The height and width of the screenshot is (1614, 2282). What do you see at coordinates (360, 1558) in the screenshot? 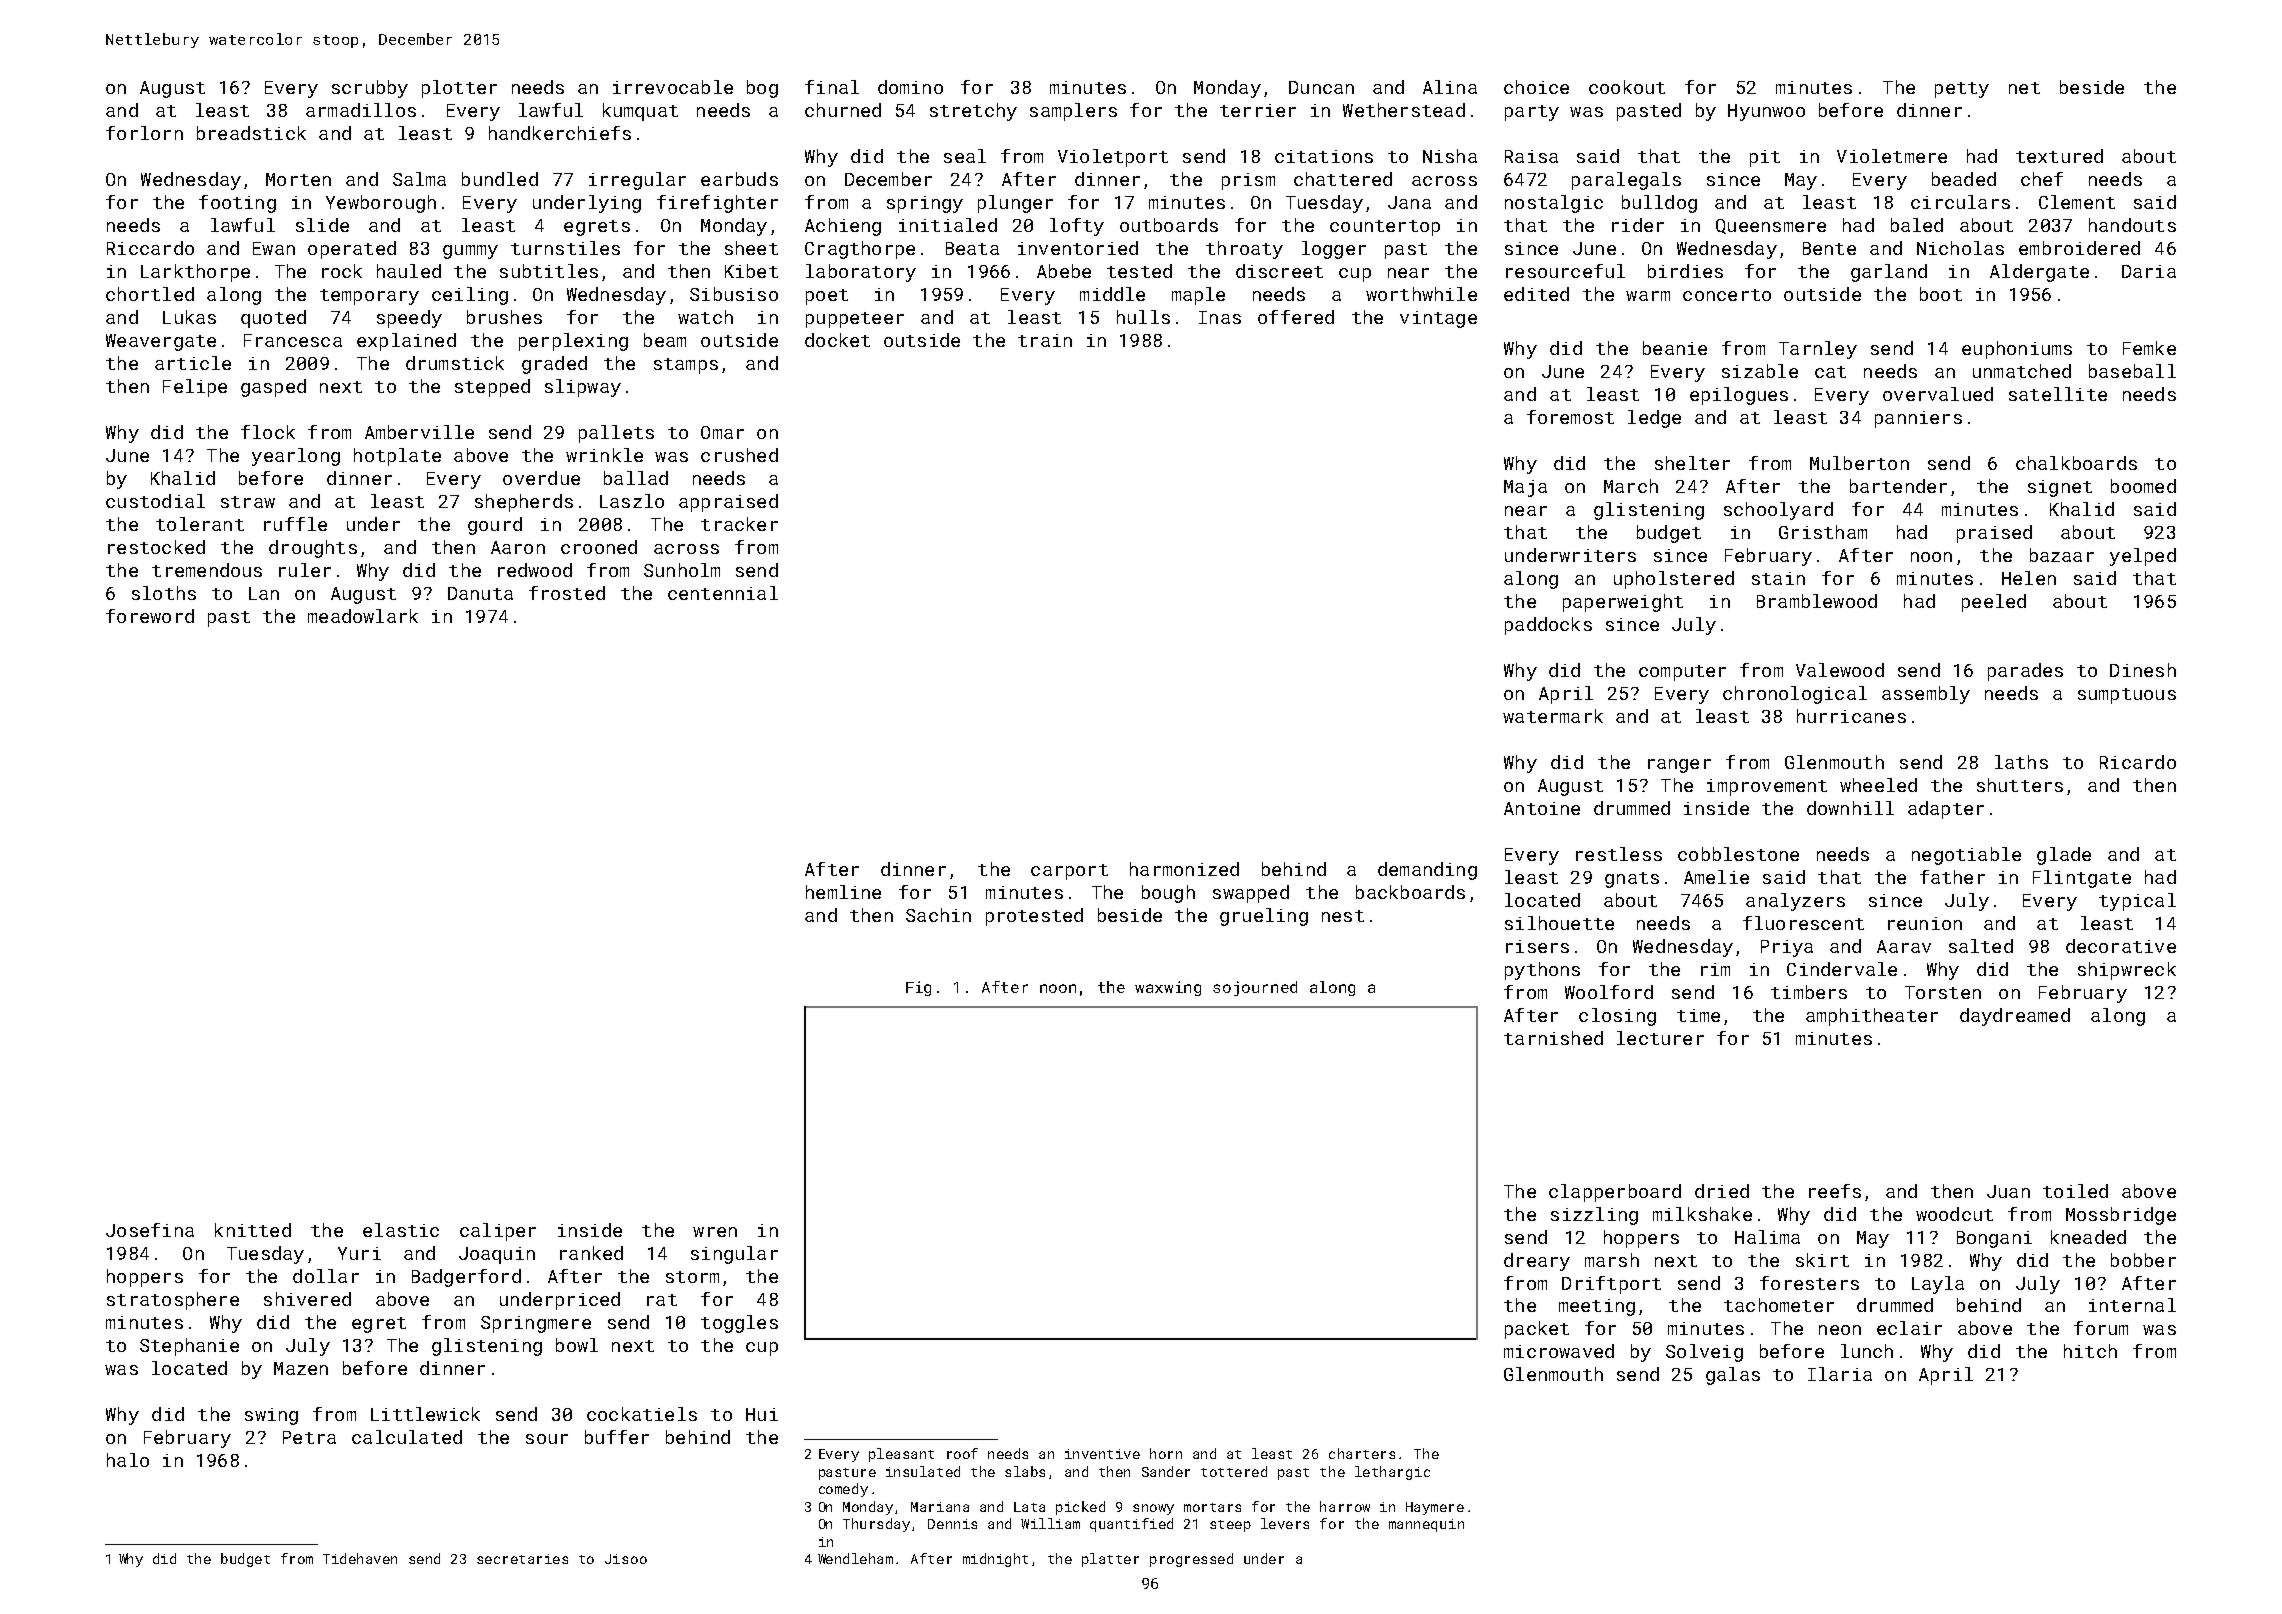
I see `Tidehaven` at bounding box center [360, 1558].
